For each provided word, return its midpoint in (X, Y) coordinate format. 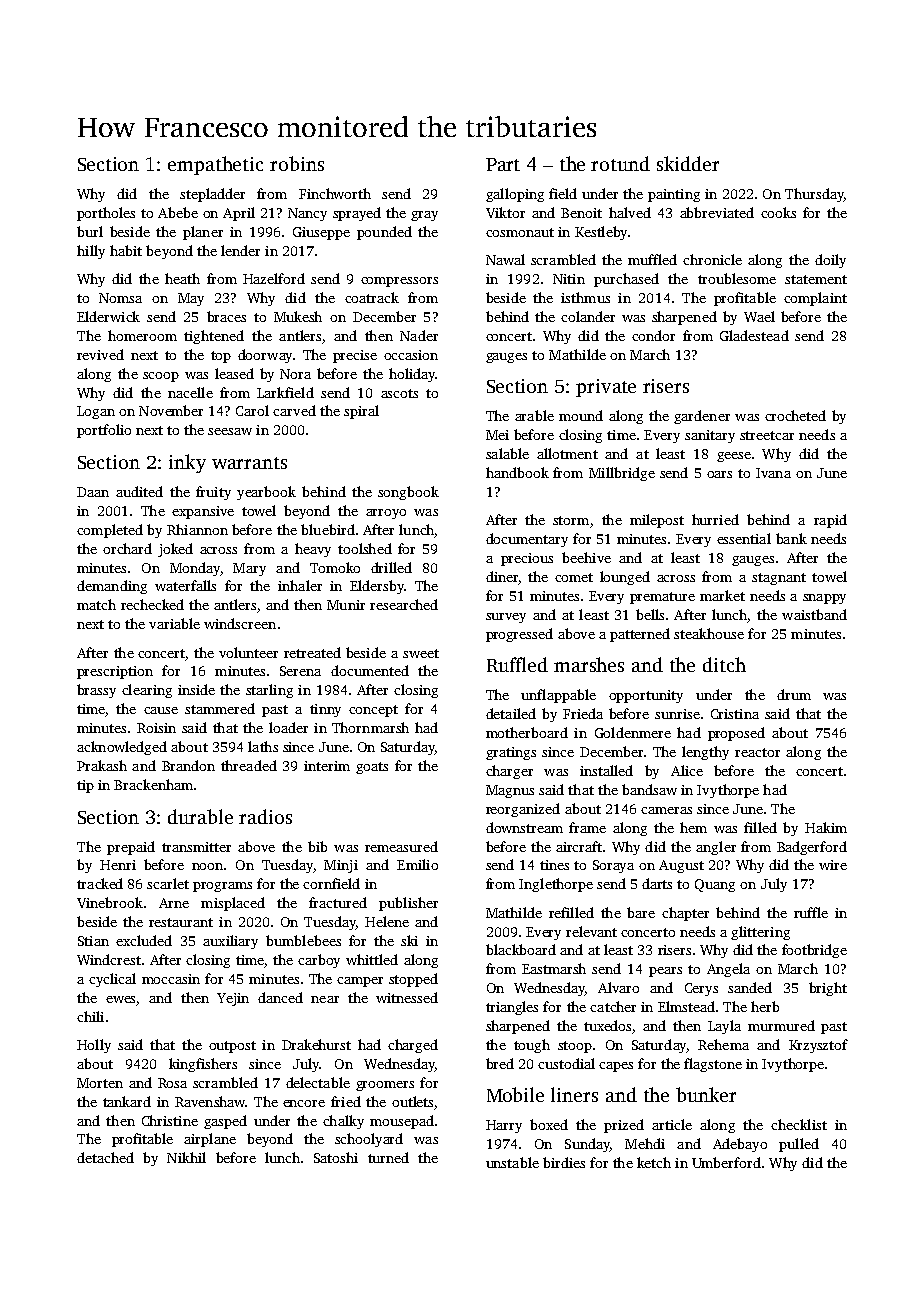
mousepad (402, 1122)
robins (297, 163)
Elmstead (686, 1006)
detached (105, 1157)
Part (503, 164)
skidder (688, 163)
